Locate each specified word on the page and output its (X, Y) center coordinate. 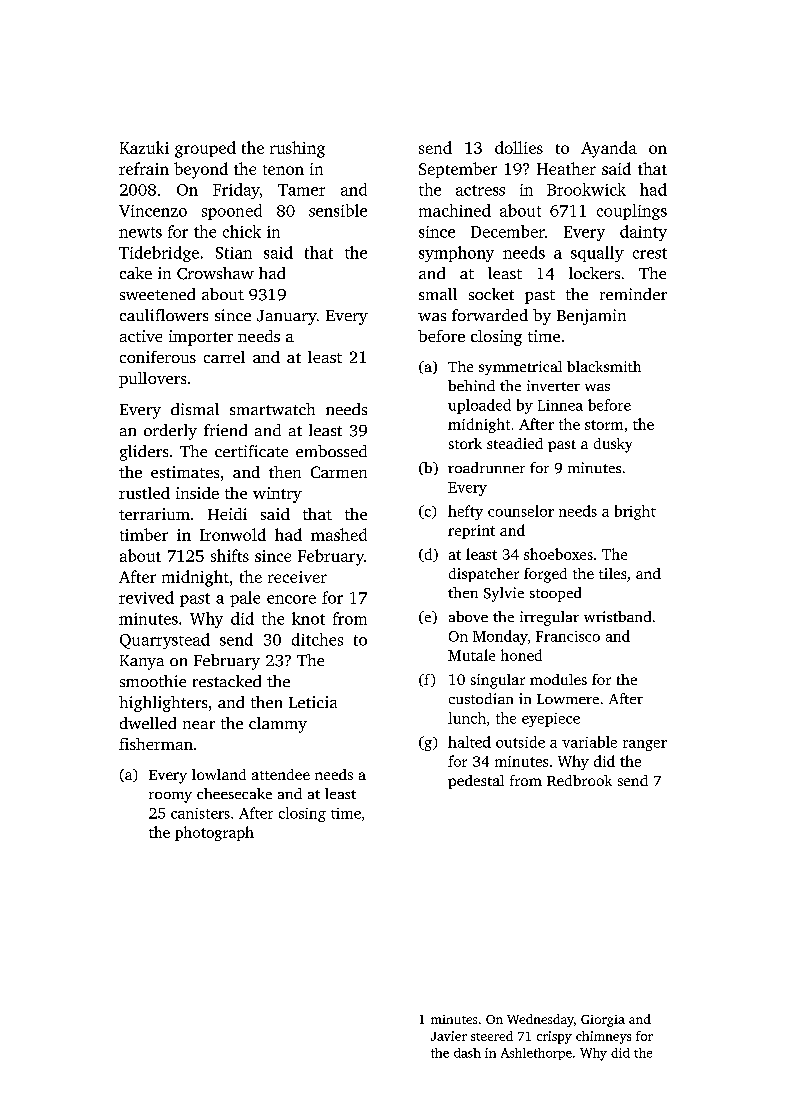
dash (467, 1053)
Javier (449, 1036)
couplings (632, 212)
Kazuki (144, 147)
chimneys (603, 1037)
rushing (297, 149)
